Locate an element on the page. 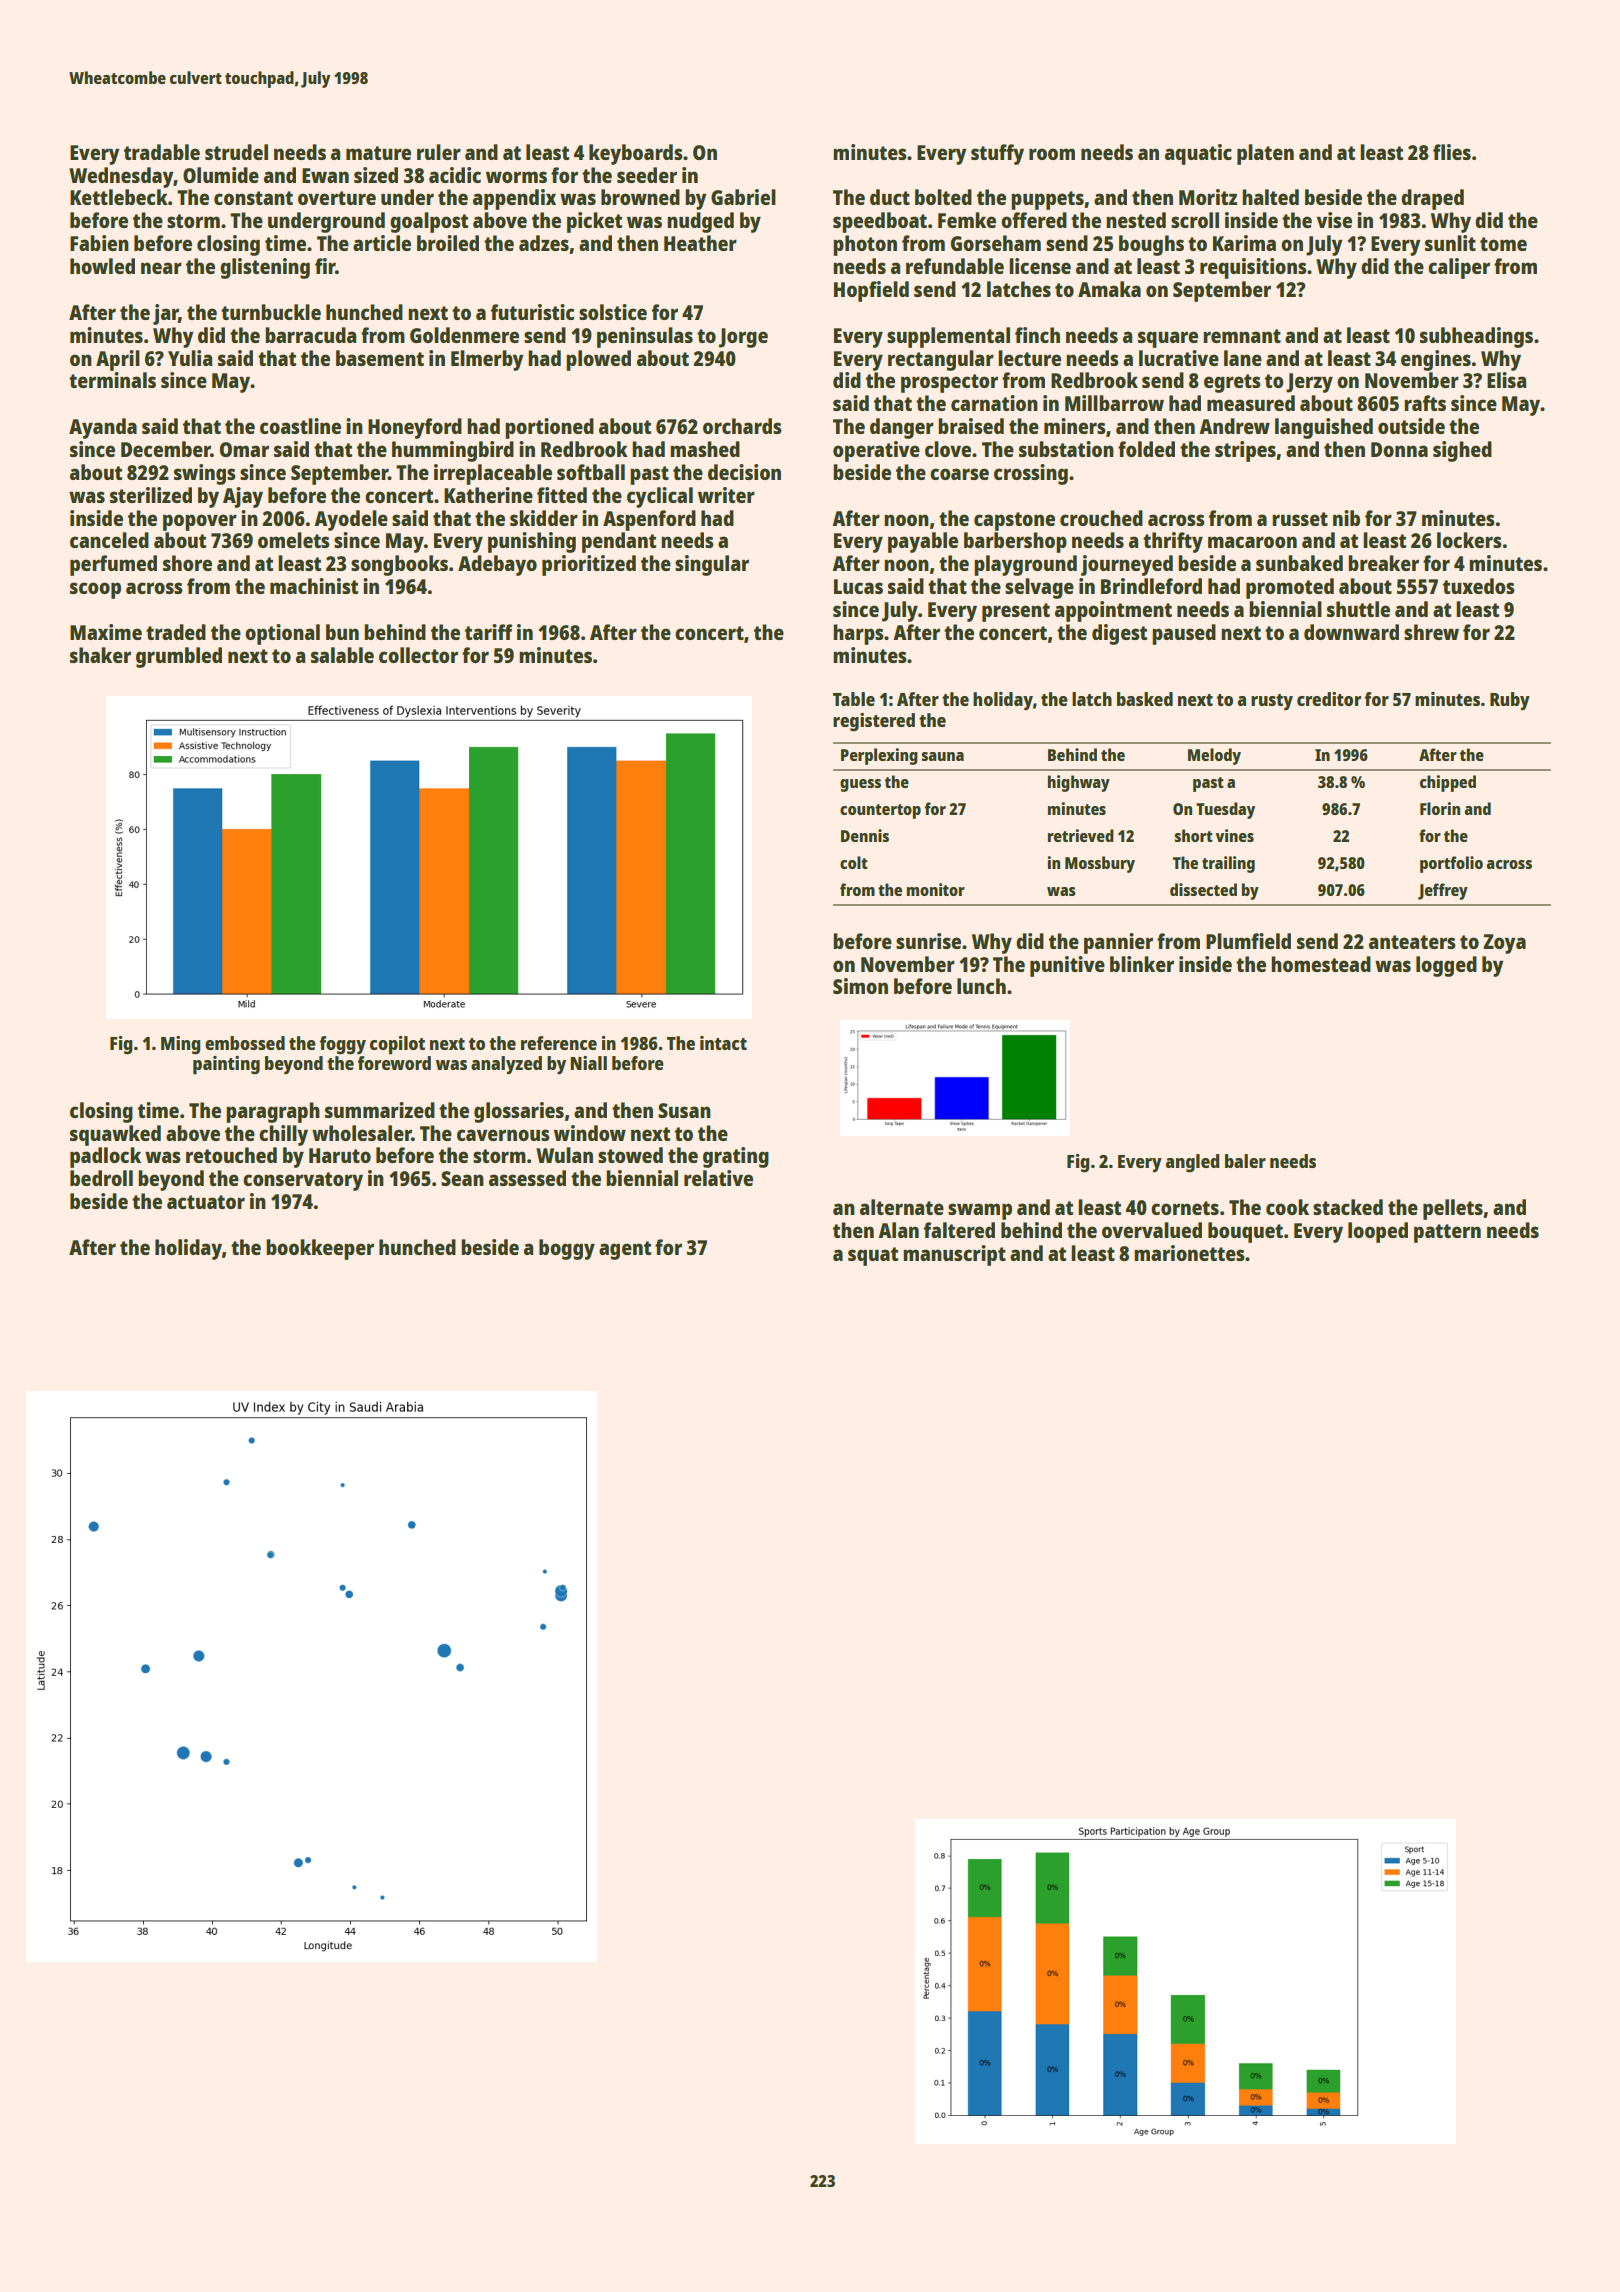  bookkeeper is located at coordinates (320, 1249).
